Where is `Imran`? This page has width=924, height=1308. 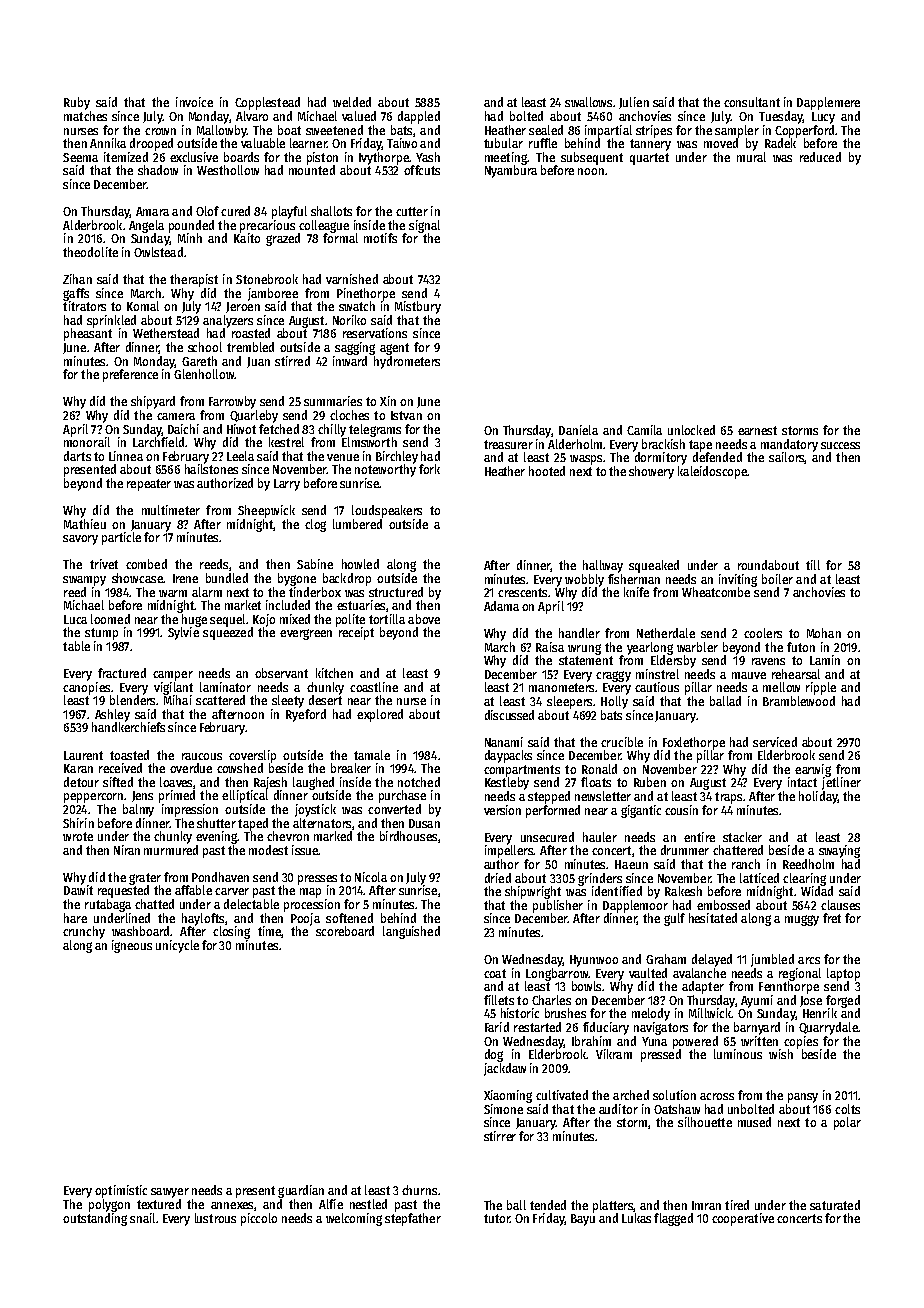
Imran is located at coordinates (706, 1205).
